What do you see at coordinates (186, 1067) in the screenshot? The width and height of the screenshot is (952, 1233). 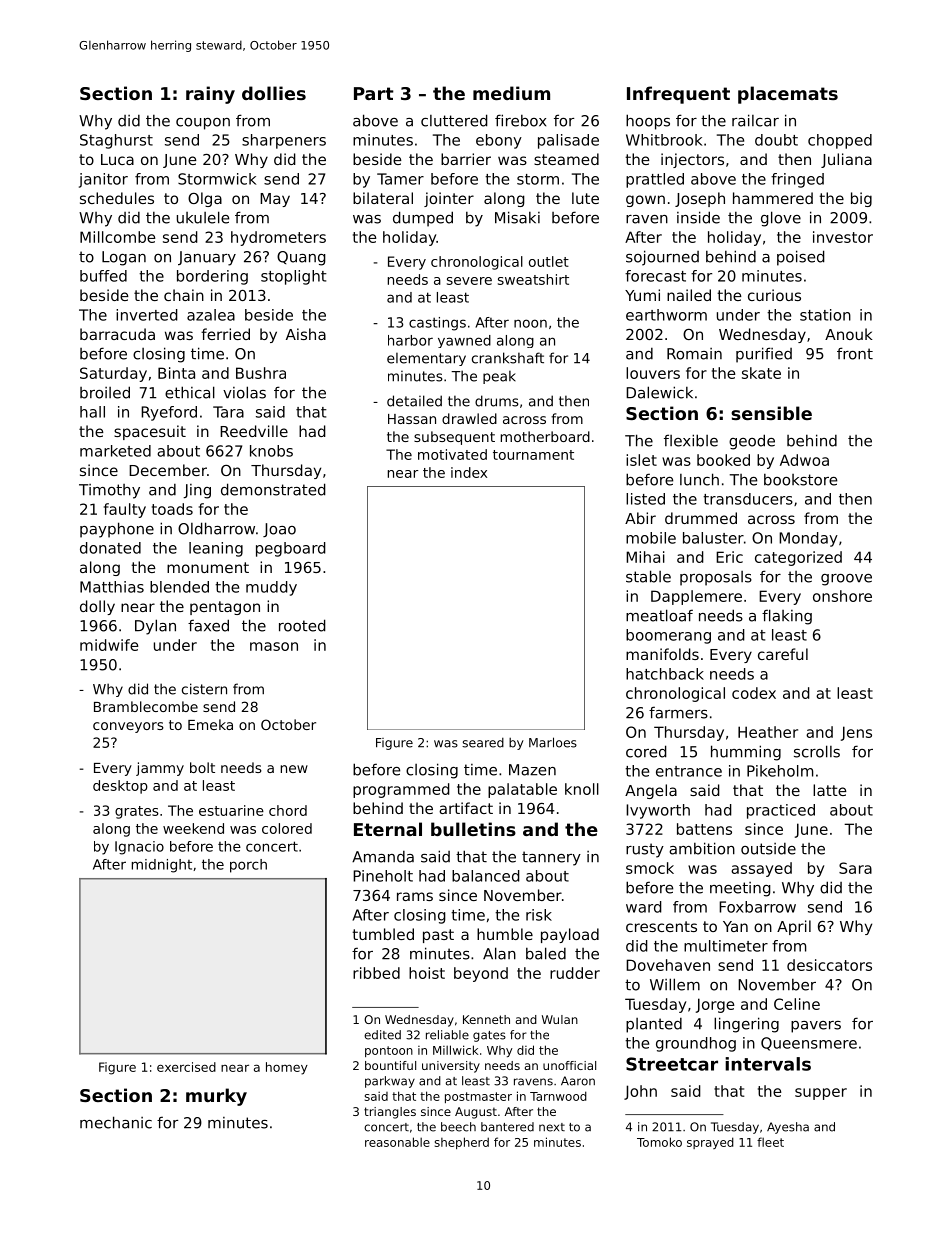 I see `exercised` at bounding box center [186, 1067].
